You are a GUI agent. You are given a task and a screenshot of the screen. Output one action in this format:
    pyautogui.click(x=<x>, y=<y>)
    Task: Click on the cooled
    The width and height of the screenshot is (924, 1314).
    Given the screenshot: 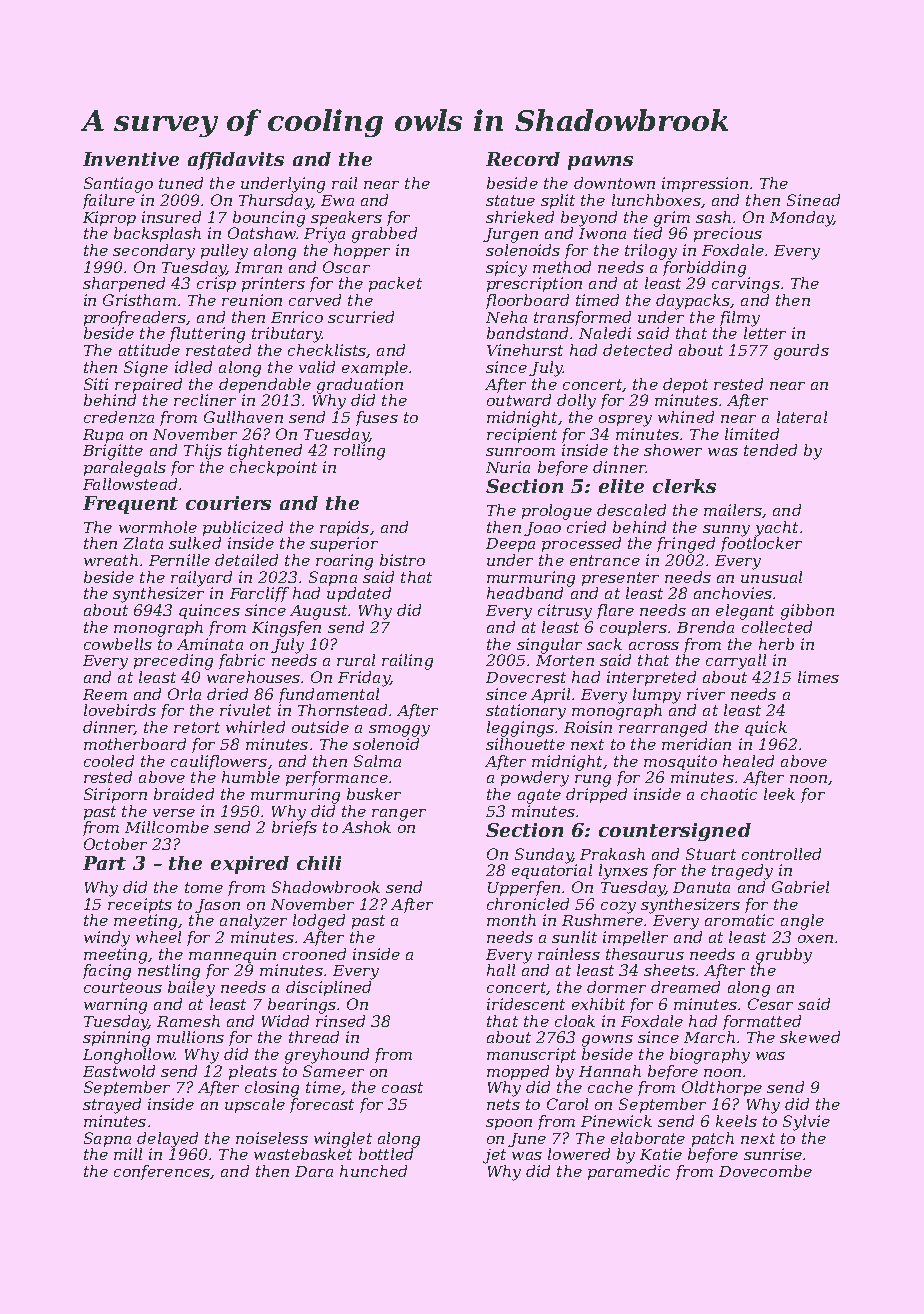 What is the action you would take?
    pyautogui.click(x=109, y=761)
